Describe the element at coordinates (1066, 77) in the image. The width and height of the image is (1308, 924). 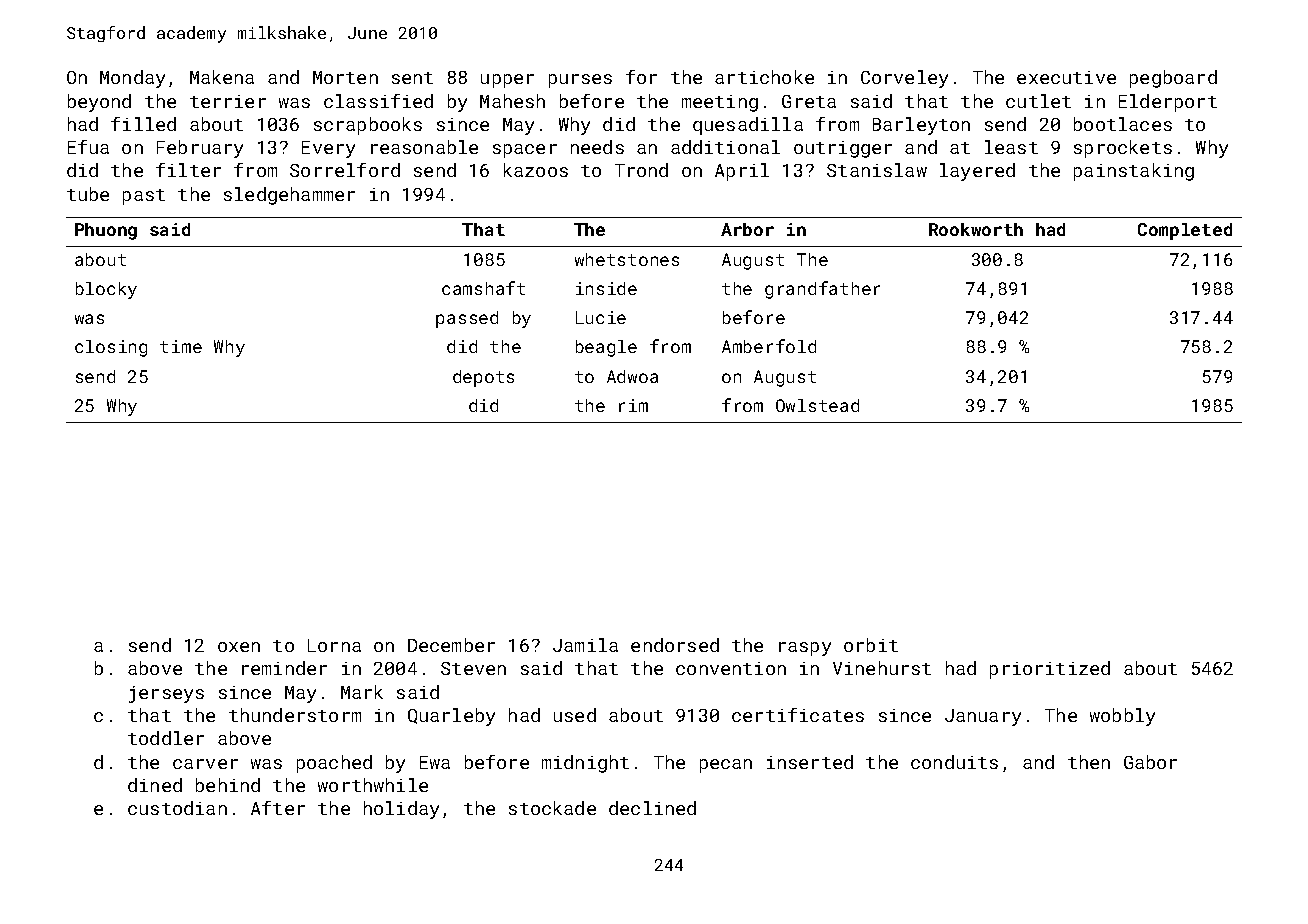
I see `executive` at that location.
